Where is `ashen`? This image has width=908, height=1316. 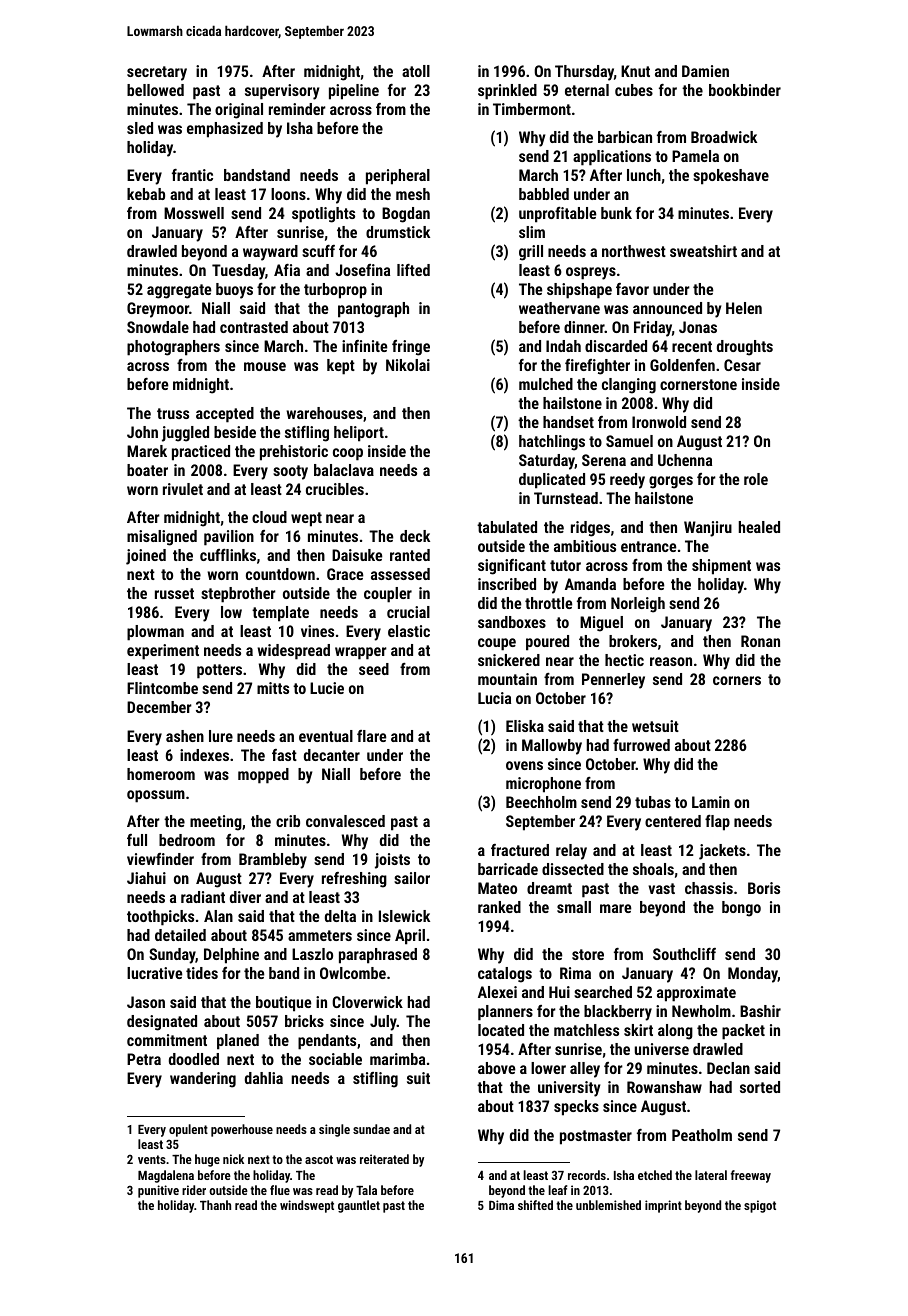
ashen is located at coordinates (185, 736).
